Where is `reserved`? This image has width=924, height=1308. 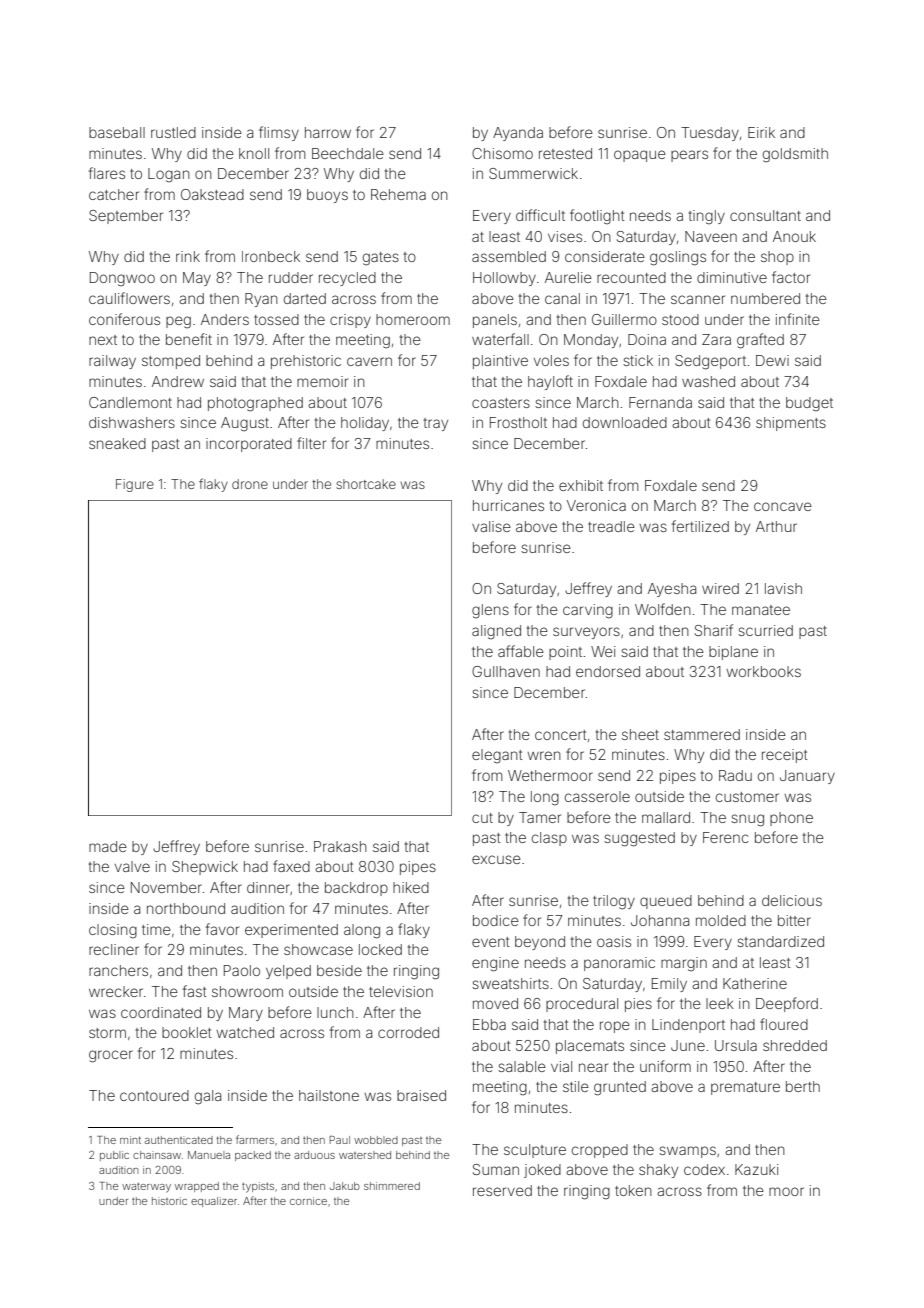
reserved is located at coordinates (502, 1190).
